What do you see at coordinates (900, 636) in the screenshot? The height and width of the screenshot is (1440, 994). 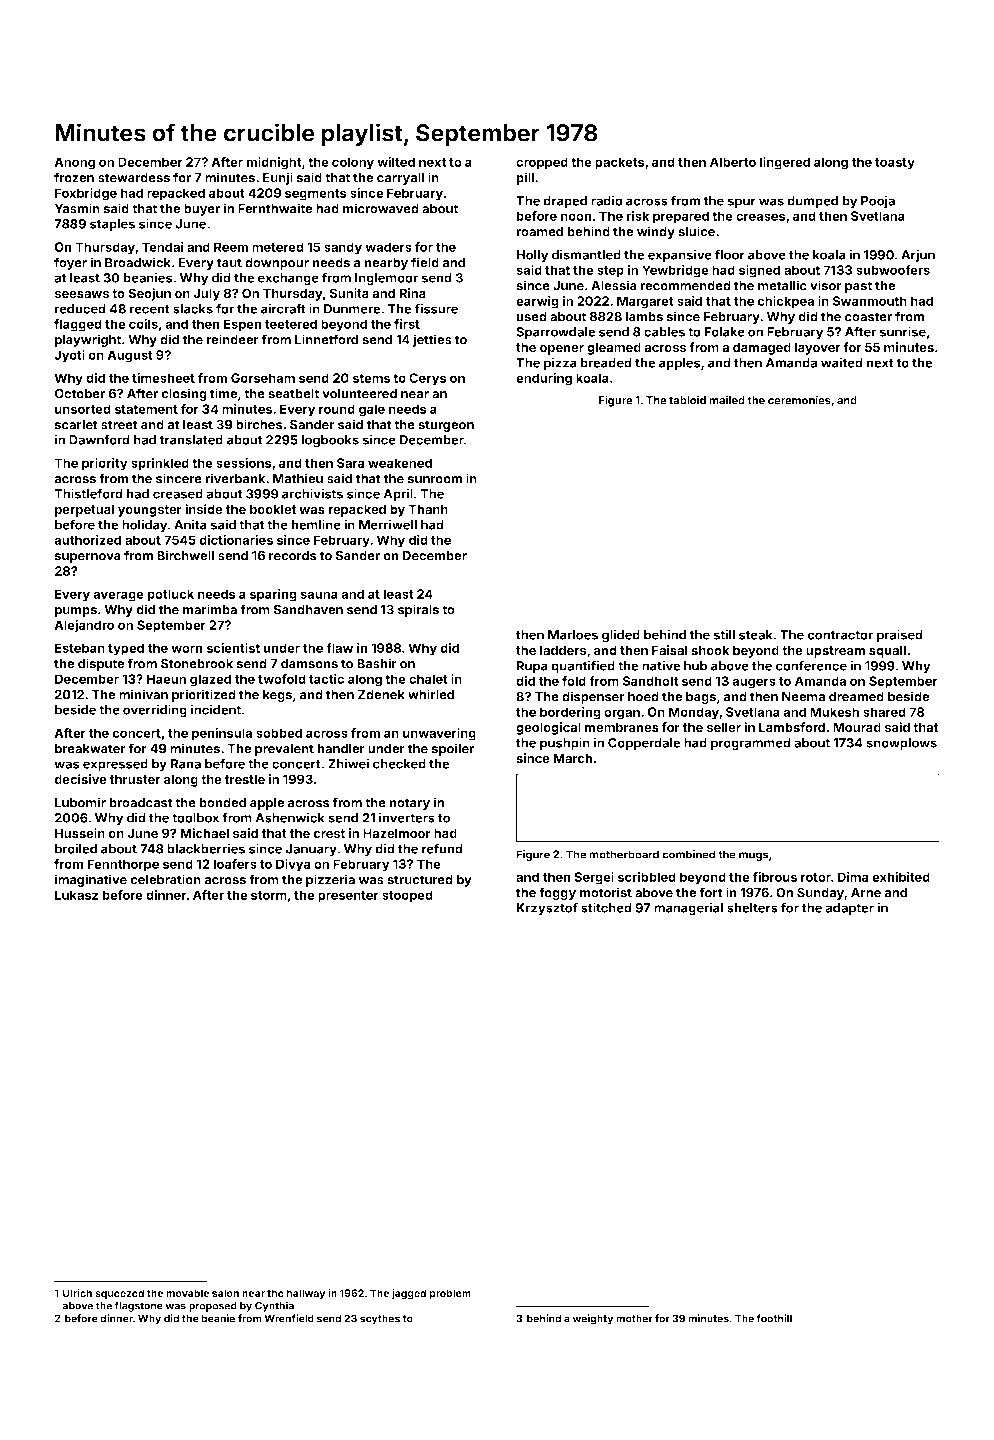 I see `praised` at bounding box center [900, 636].
